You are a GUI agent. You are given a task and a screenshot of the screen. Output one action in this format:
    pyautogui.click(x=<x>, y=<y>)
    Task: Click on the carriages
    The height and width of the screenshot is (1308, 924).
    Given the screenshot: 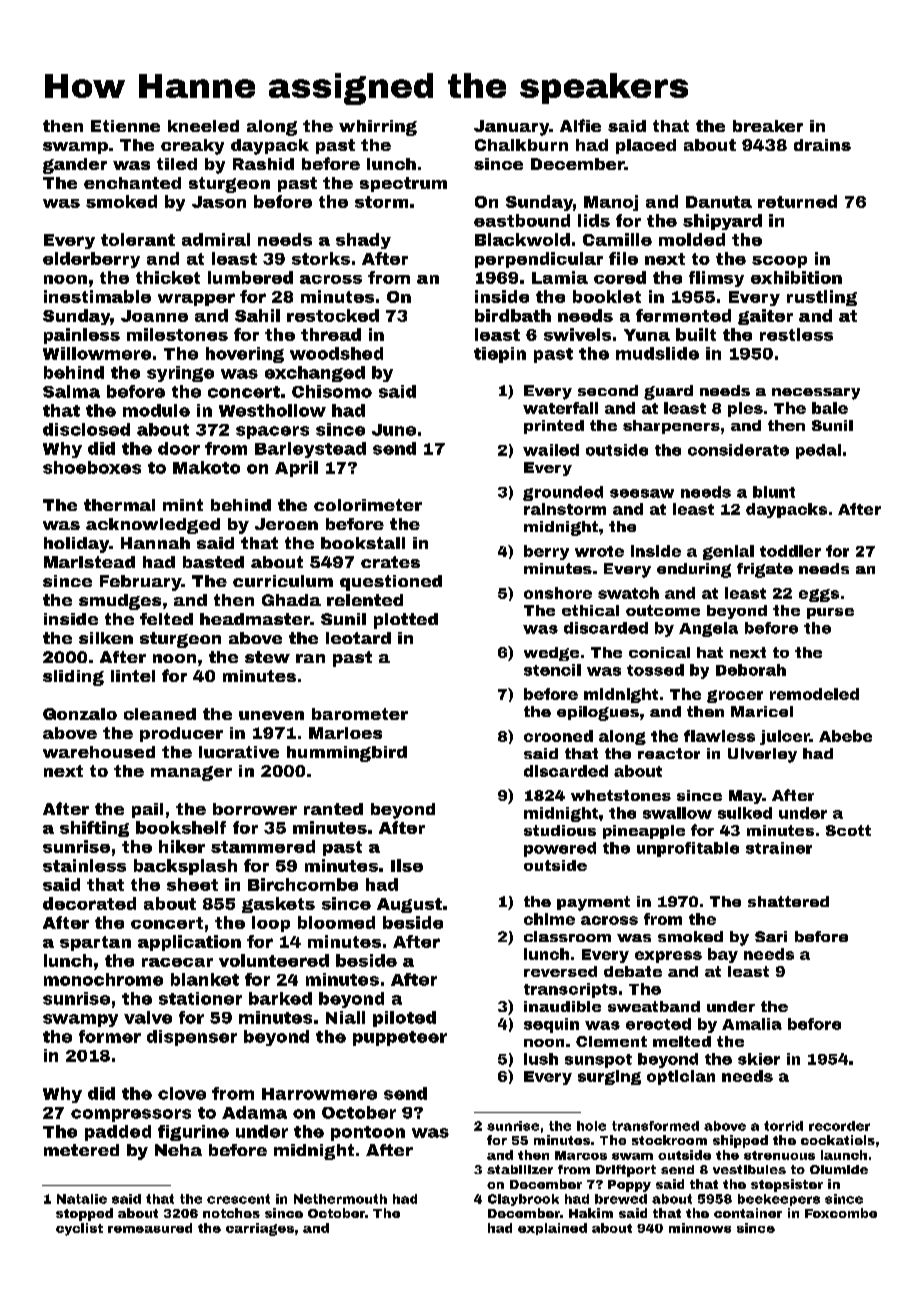 What is the action you would take?
    pyautogui.click(x=260, y=1229)
